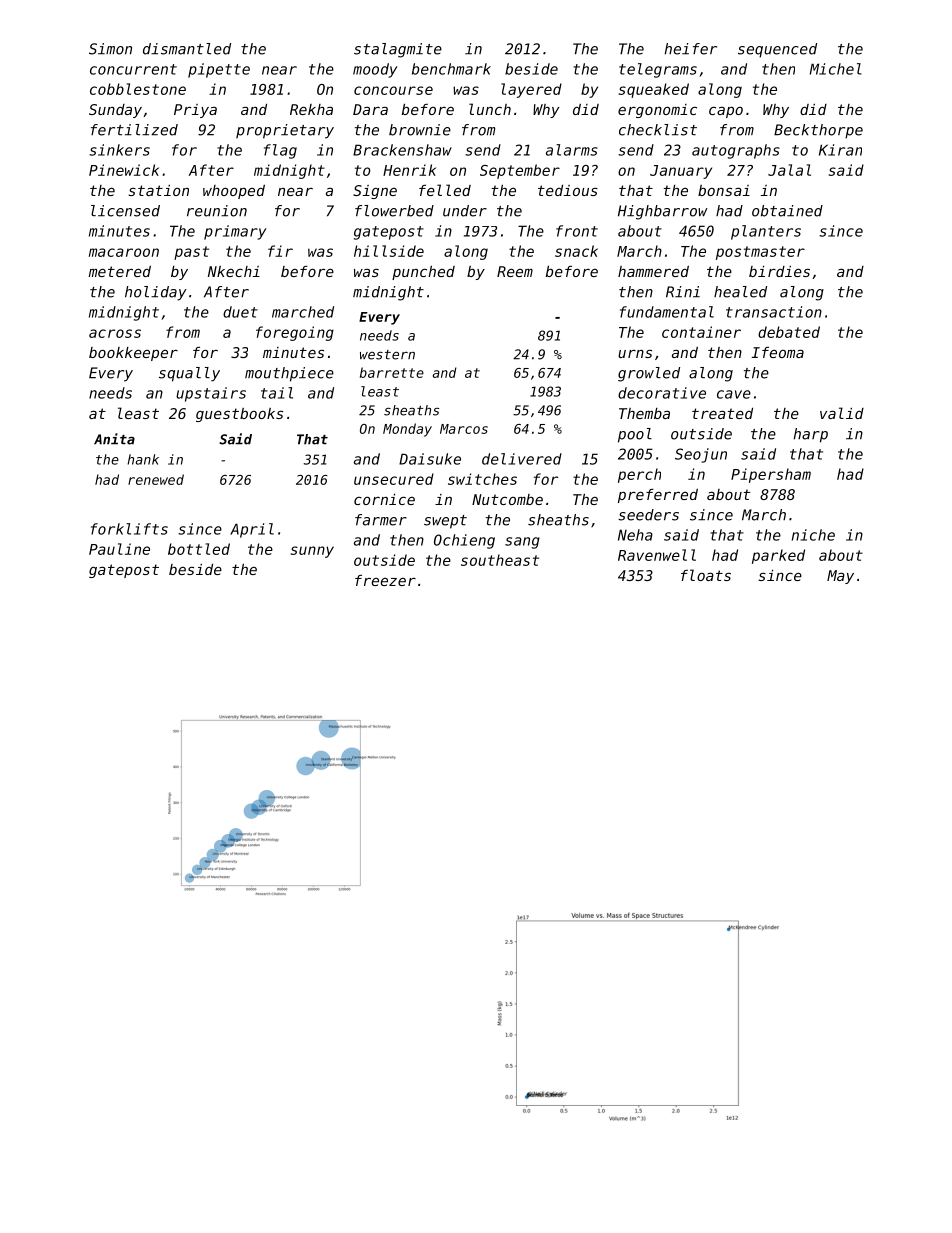  Describe the element at coordinates (760, 253) in the screenshot. I see `postmaster` at that location.
